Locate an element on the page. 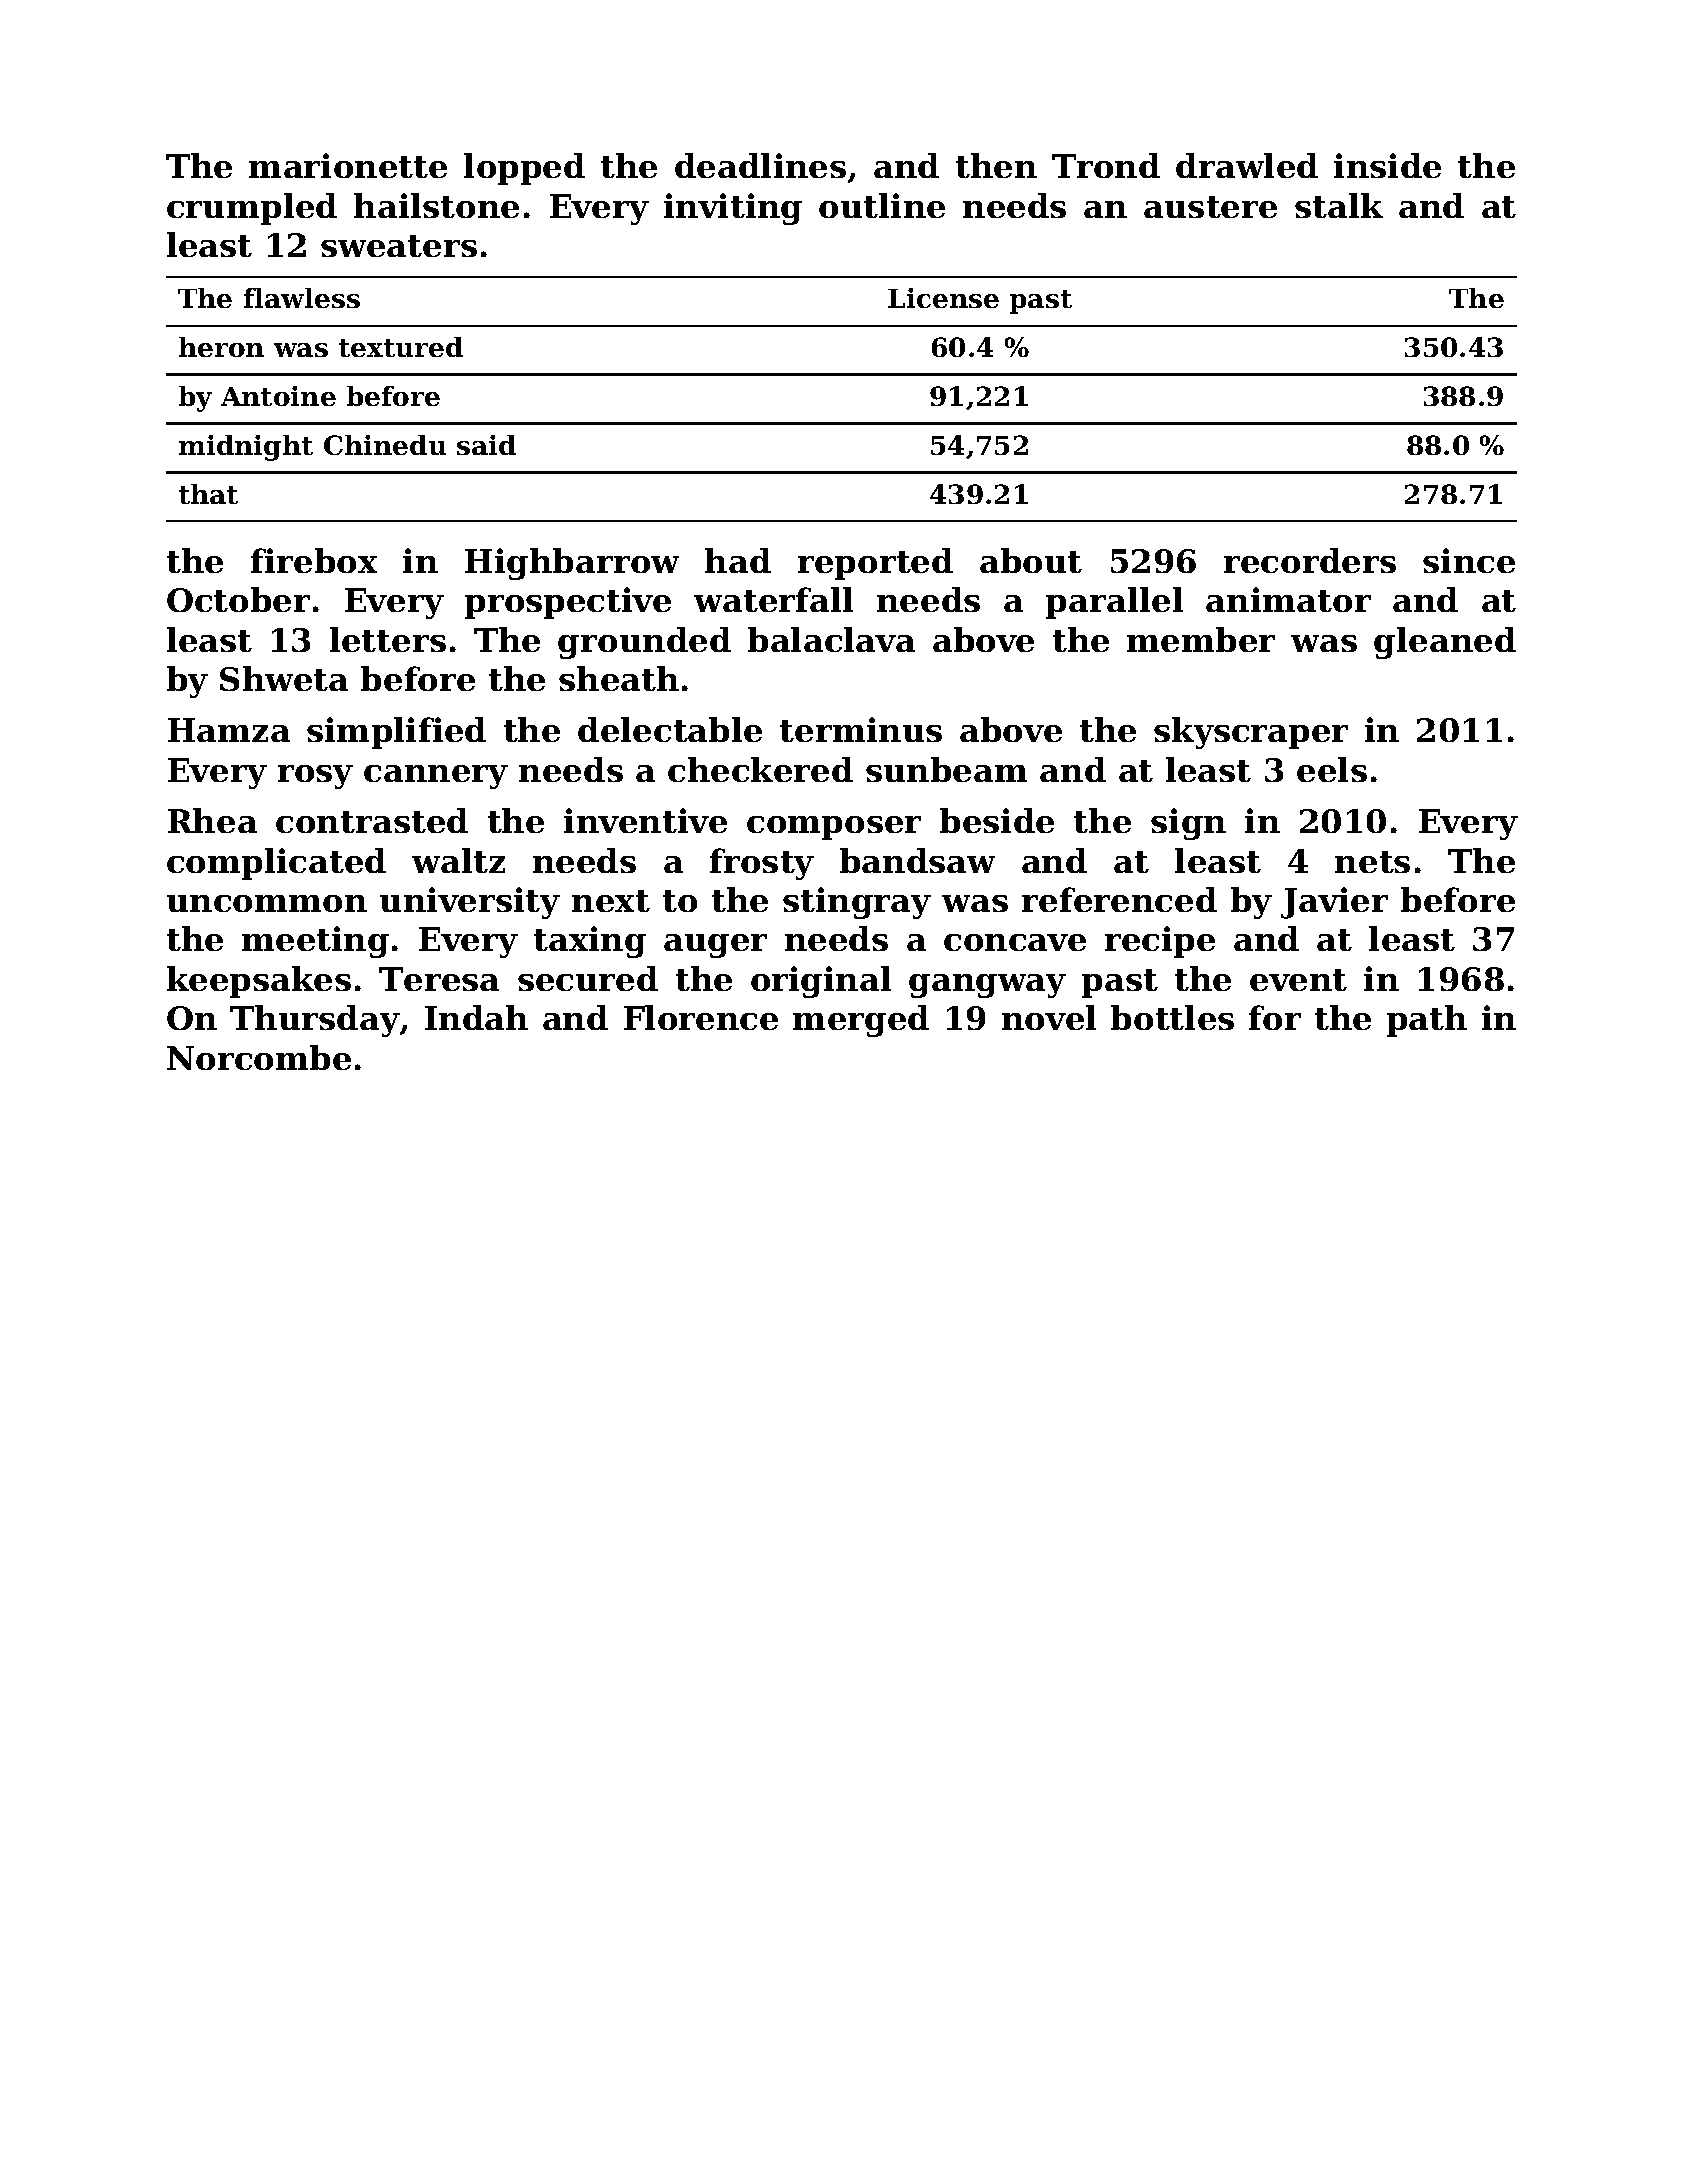 Image resolution: width=1683 pixels, height=2178 pixels. composer is located at coordinates (834, 828).
